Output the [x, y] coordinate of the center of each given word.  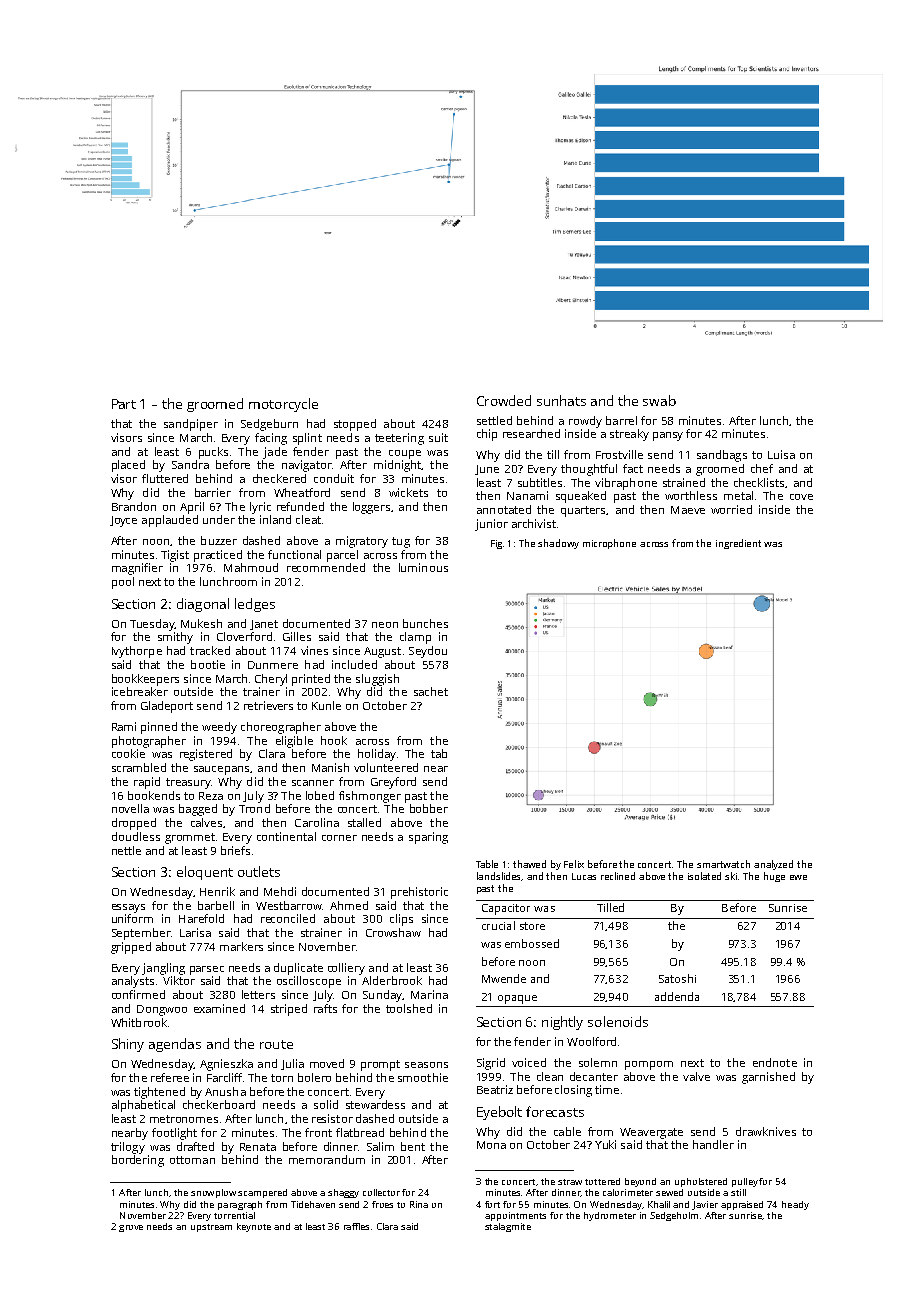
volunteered [386, 767]
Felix [574, 864]
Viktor [179, 980]
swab [659, 400]
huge [774, 877]
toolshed [409, 1008]
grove [131, 1228]
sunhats [561, 400]
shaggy [343, 1193]
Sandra [190, 464]
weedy [219, 728]
